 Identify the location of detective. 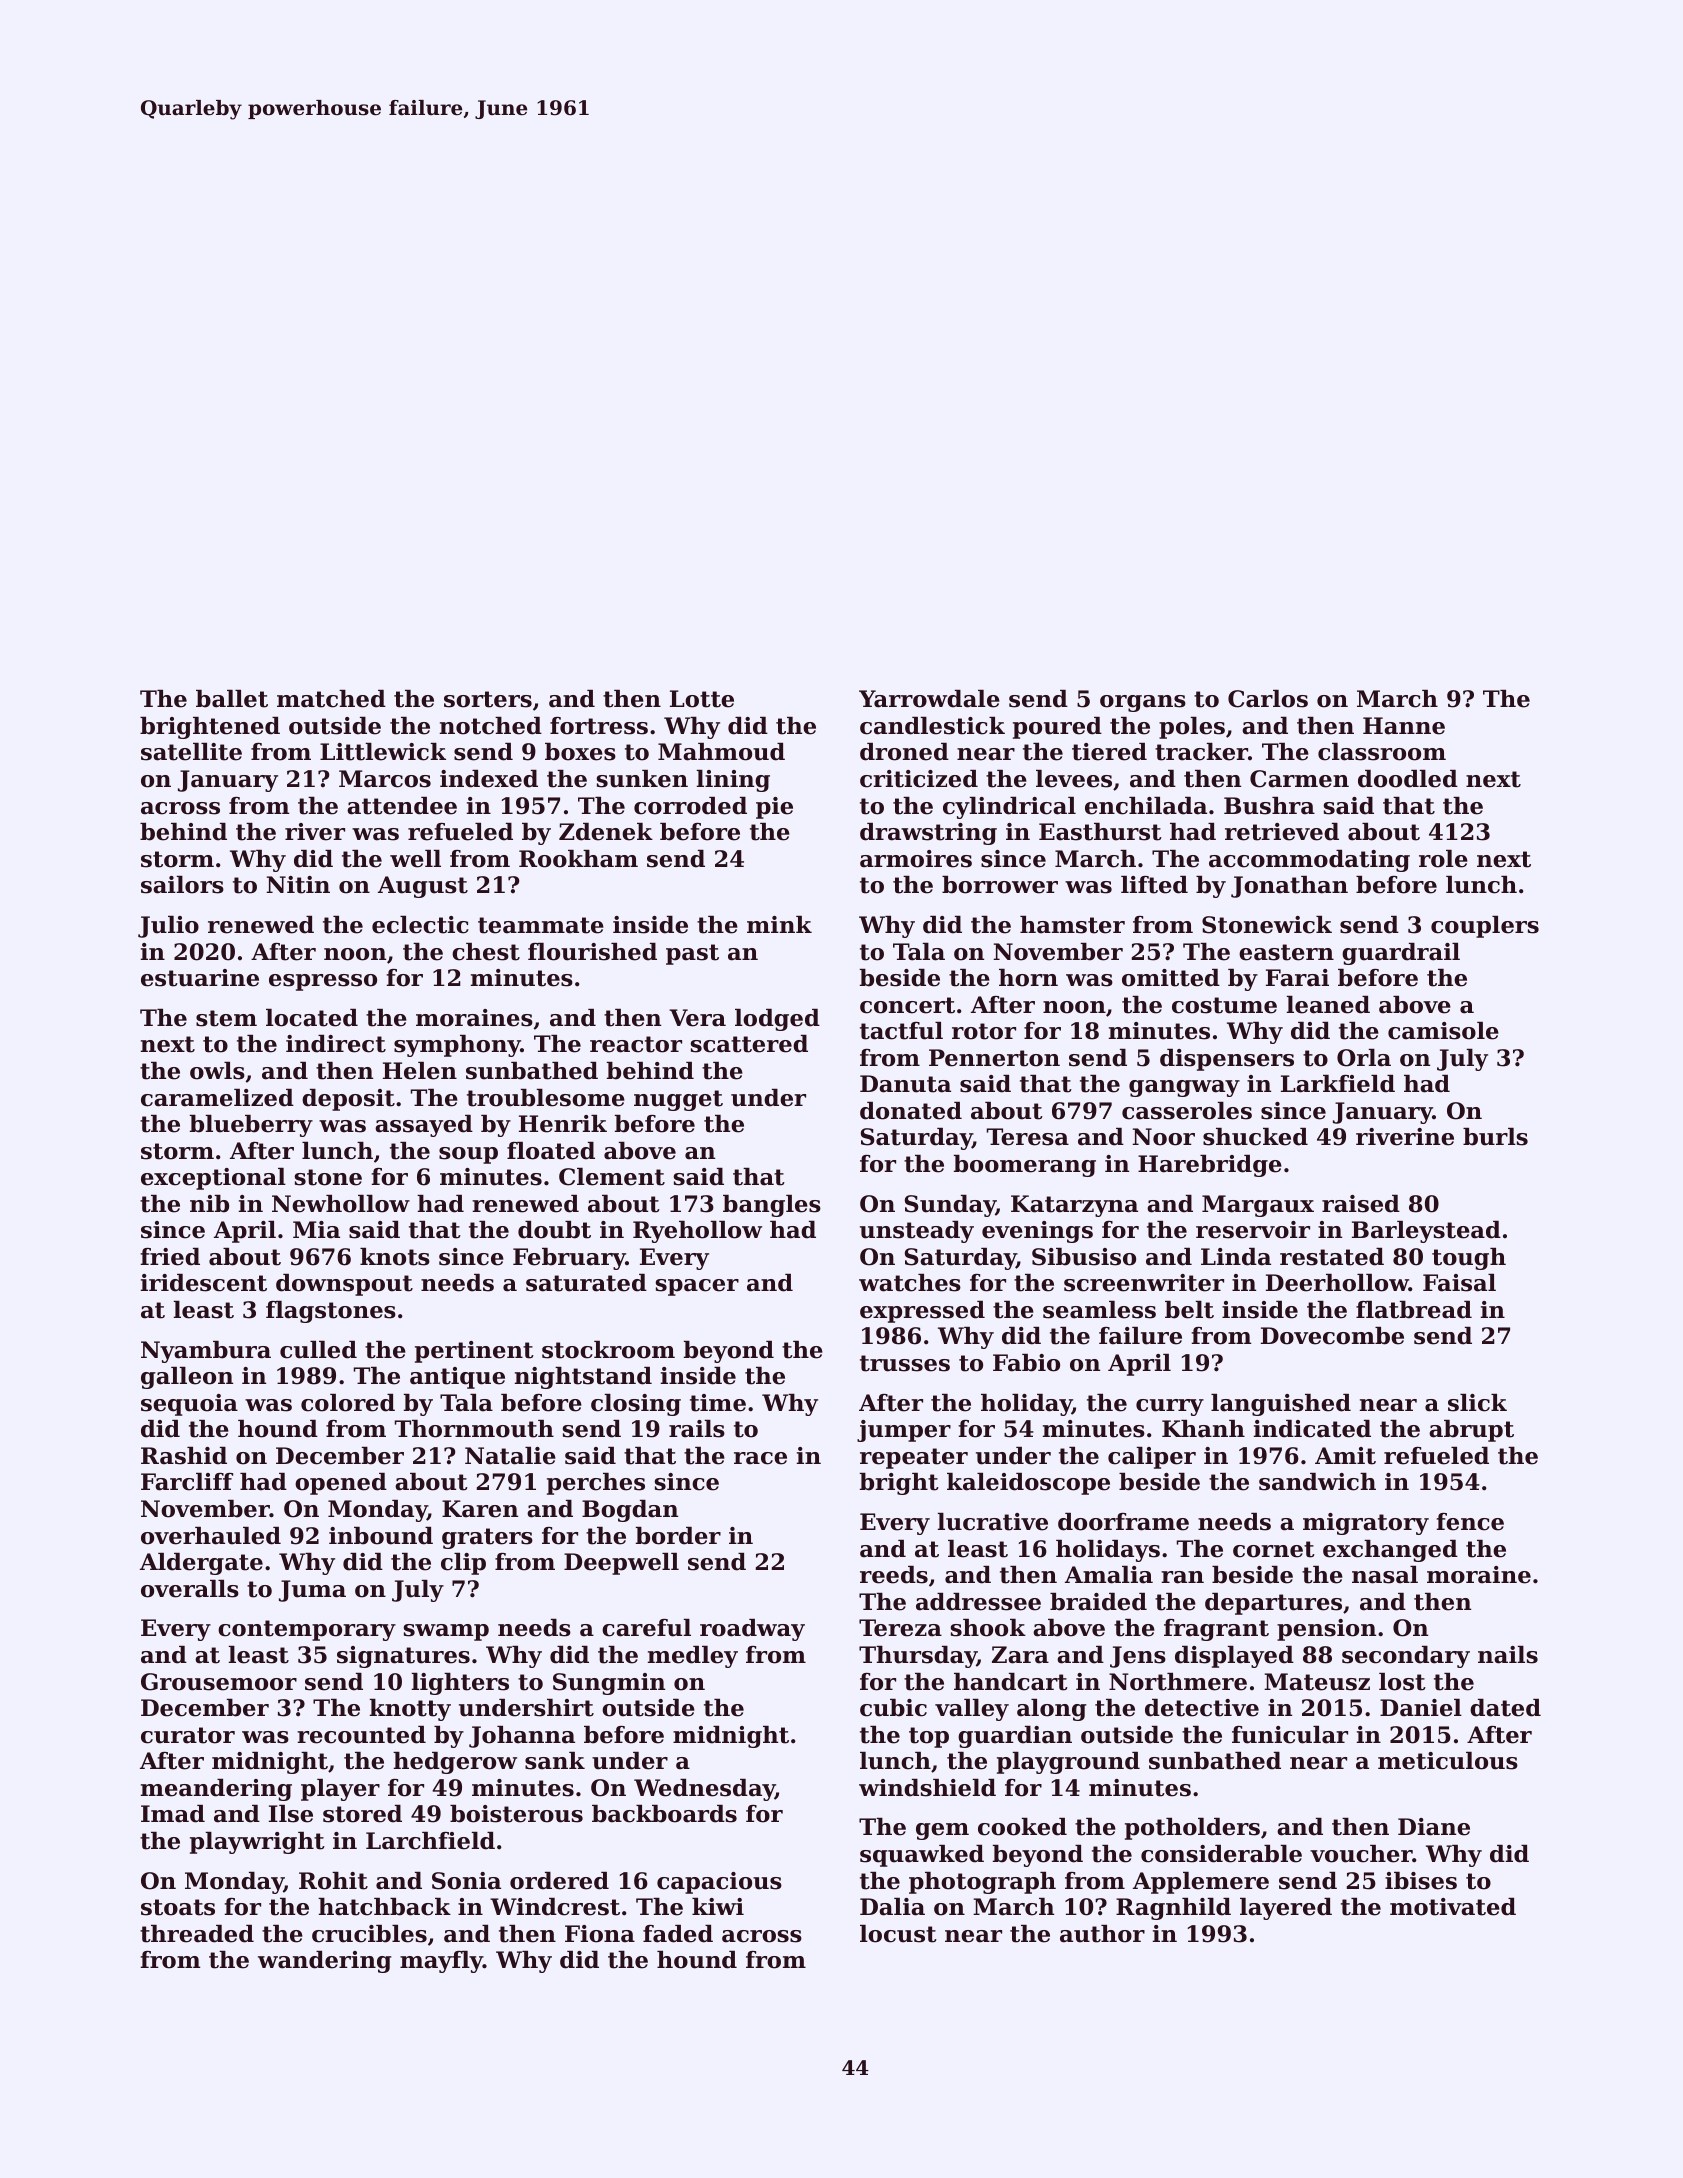
(1202, 1708).
